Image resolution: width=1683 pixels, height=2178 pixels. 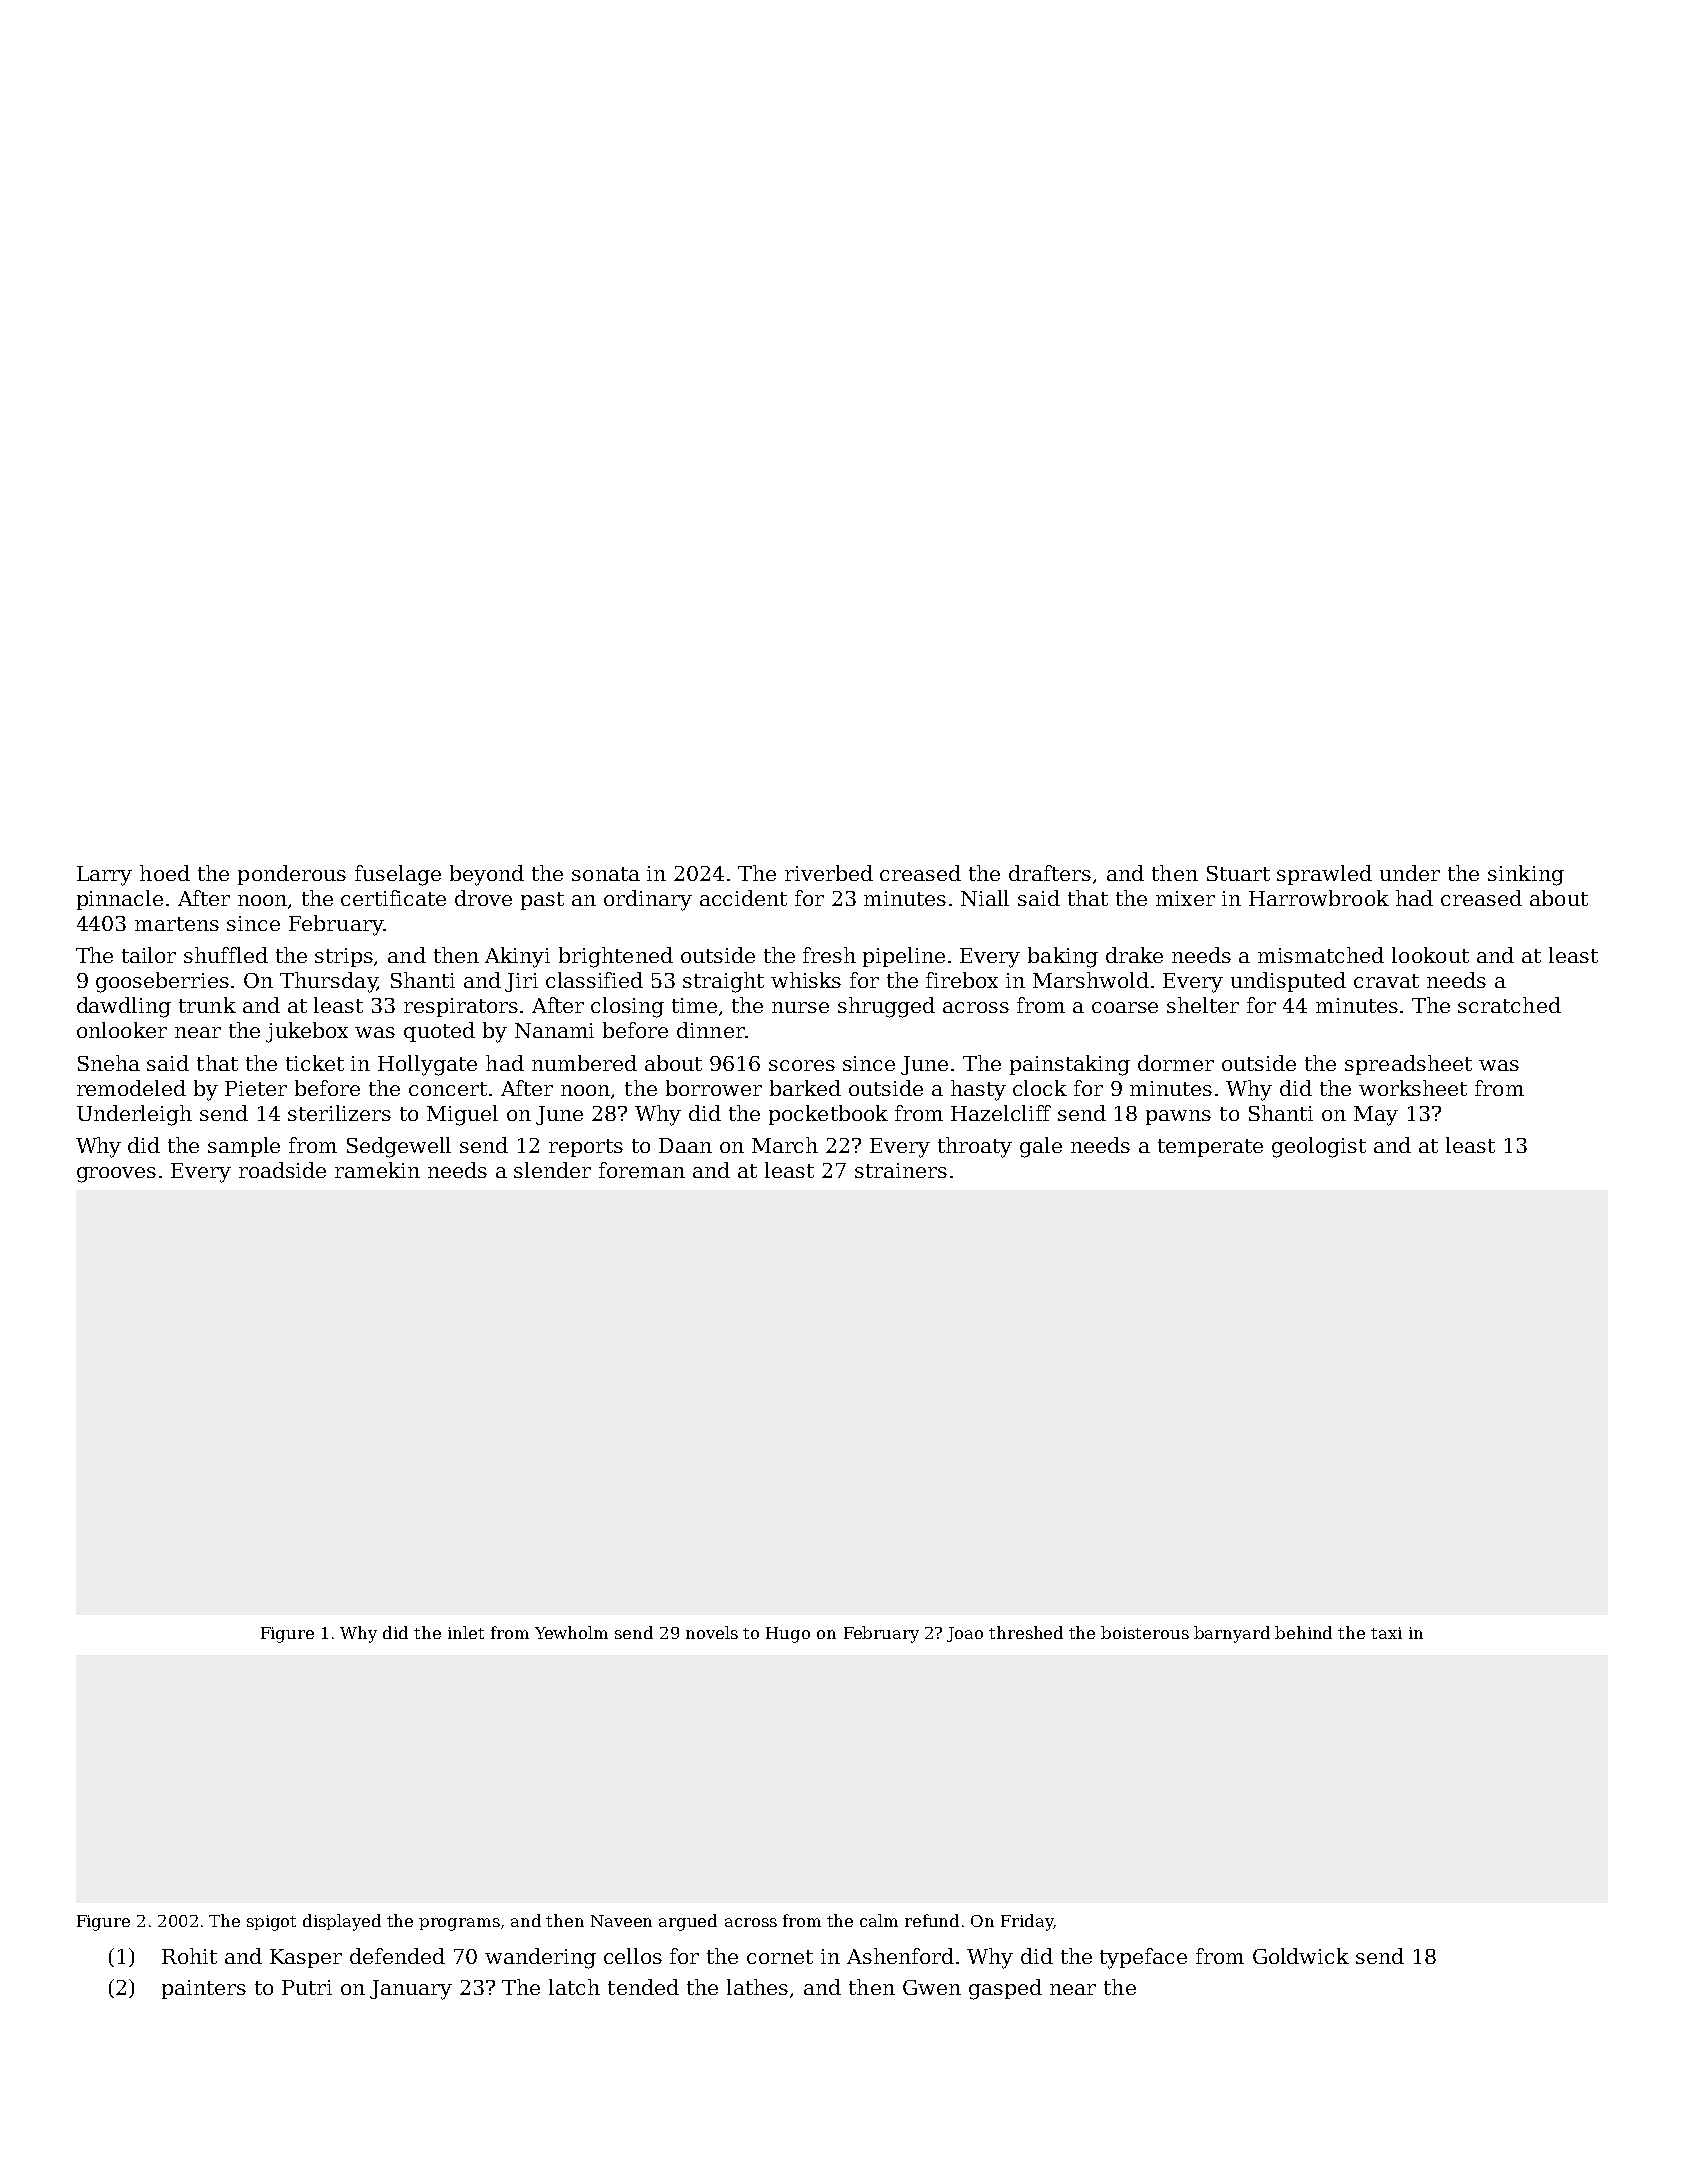 What do you see at coordinates (411, 1990) in the image?
I see `January` at bounding box center [411, 1990].
